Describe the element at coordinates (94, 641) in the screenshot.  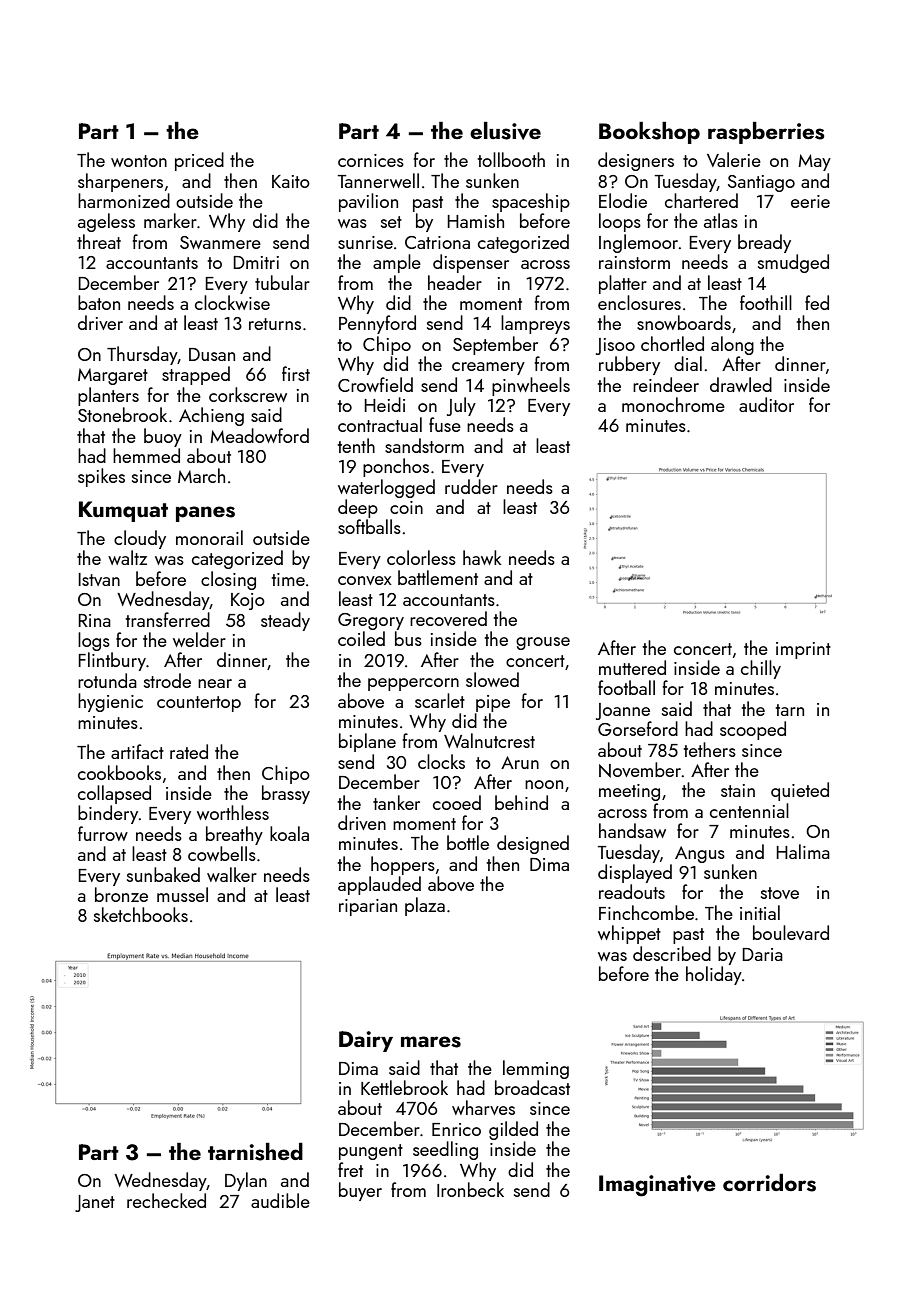
I see `logs` at that location.
